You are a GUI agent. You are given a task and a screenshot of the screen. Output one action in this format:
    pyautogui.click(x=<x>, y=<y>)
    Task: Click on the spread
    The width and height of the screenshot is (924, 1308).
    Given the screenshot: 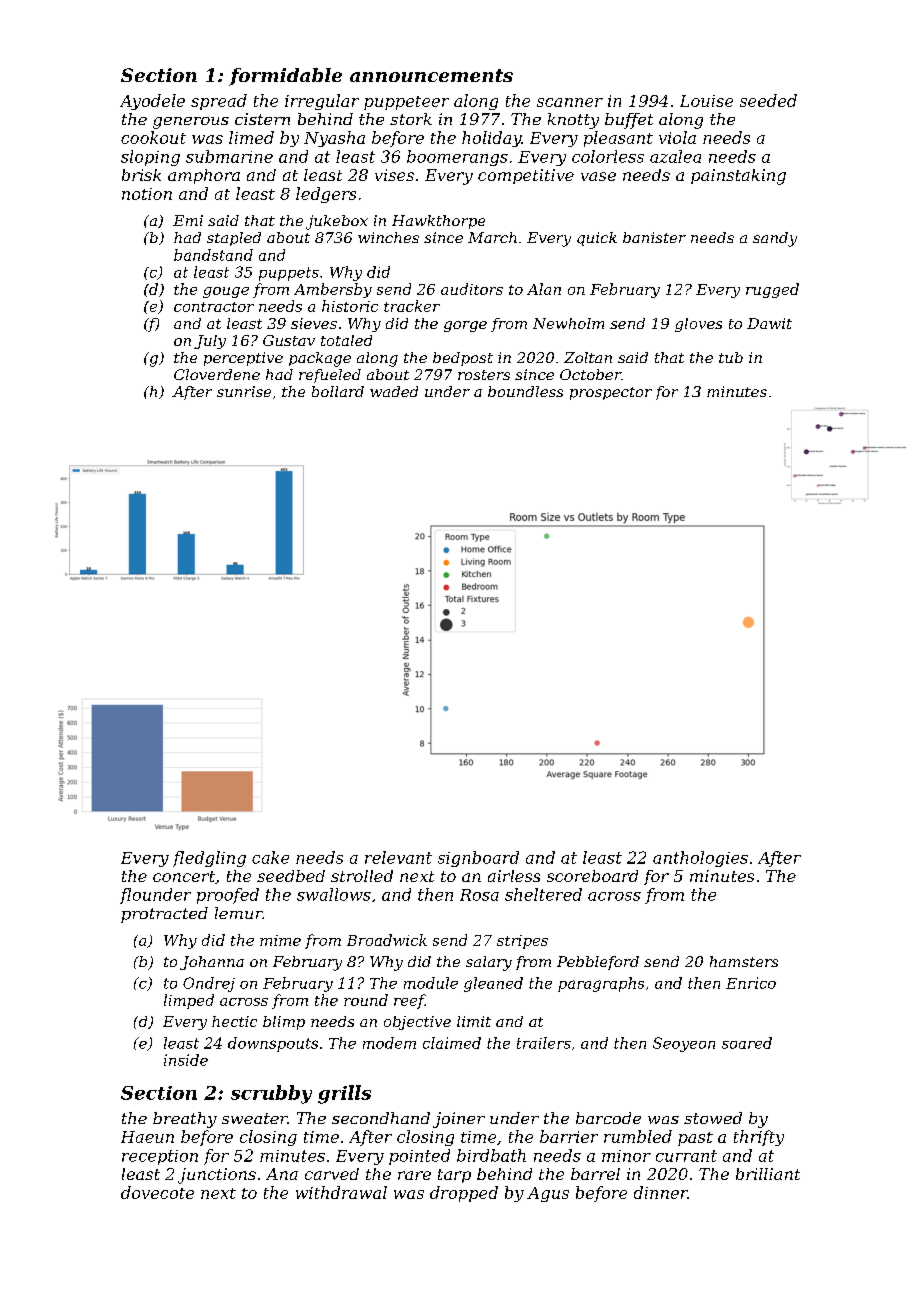 What is the action you would take?
    pyautogui.click(x=219, y=102)
